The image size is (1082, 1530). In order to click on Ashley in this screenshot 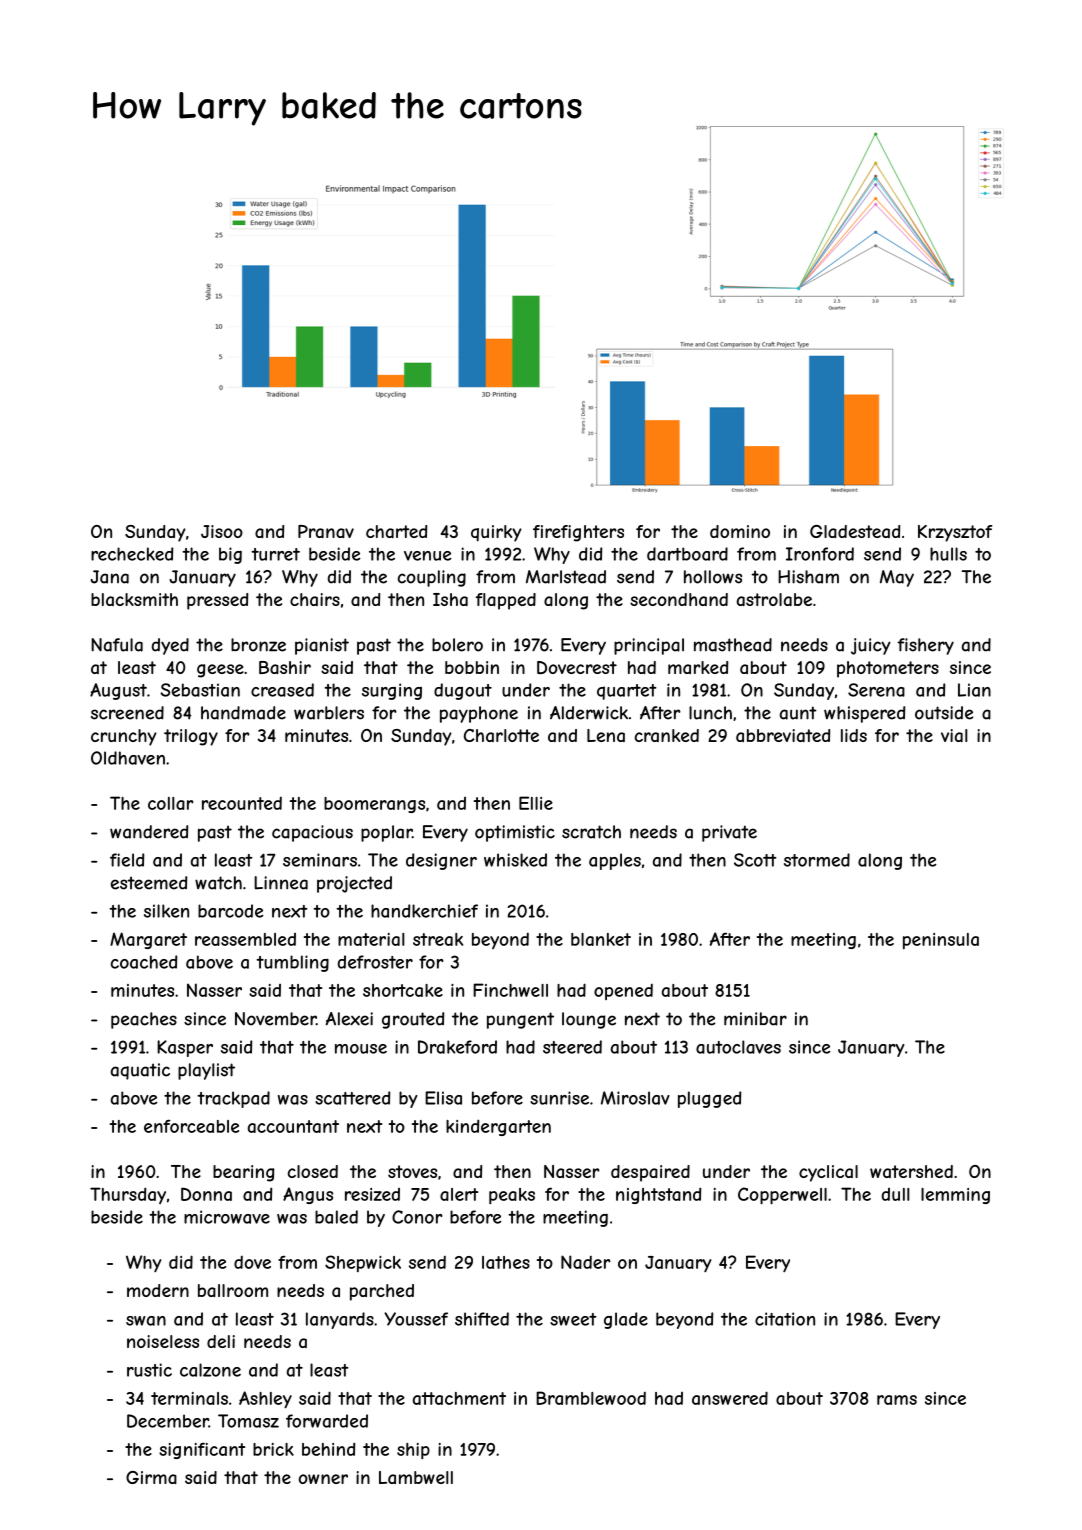, I will do `click(265, 1400)`.
